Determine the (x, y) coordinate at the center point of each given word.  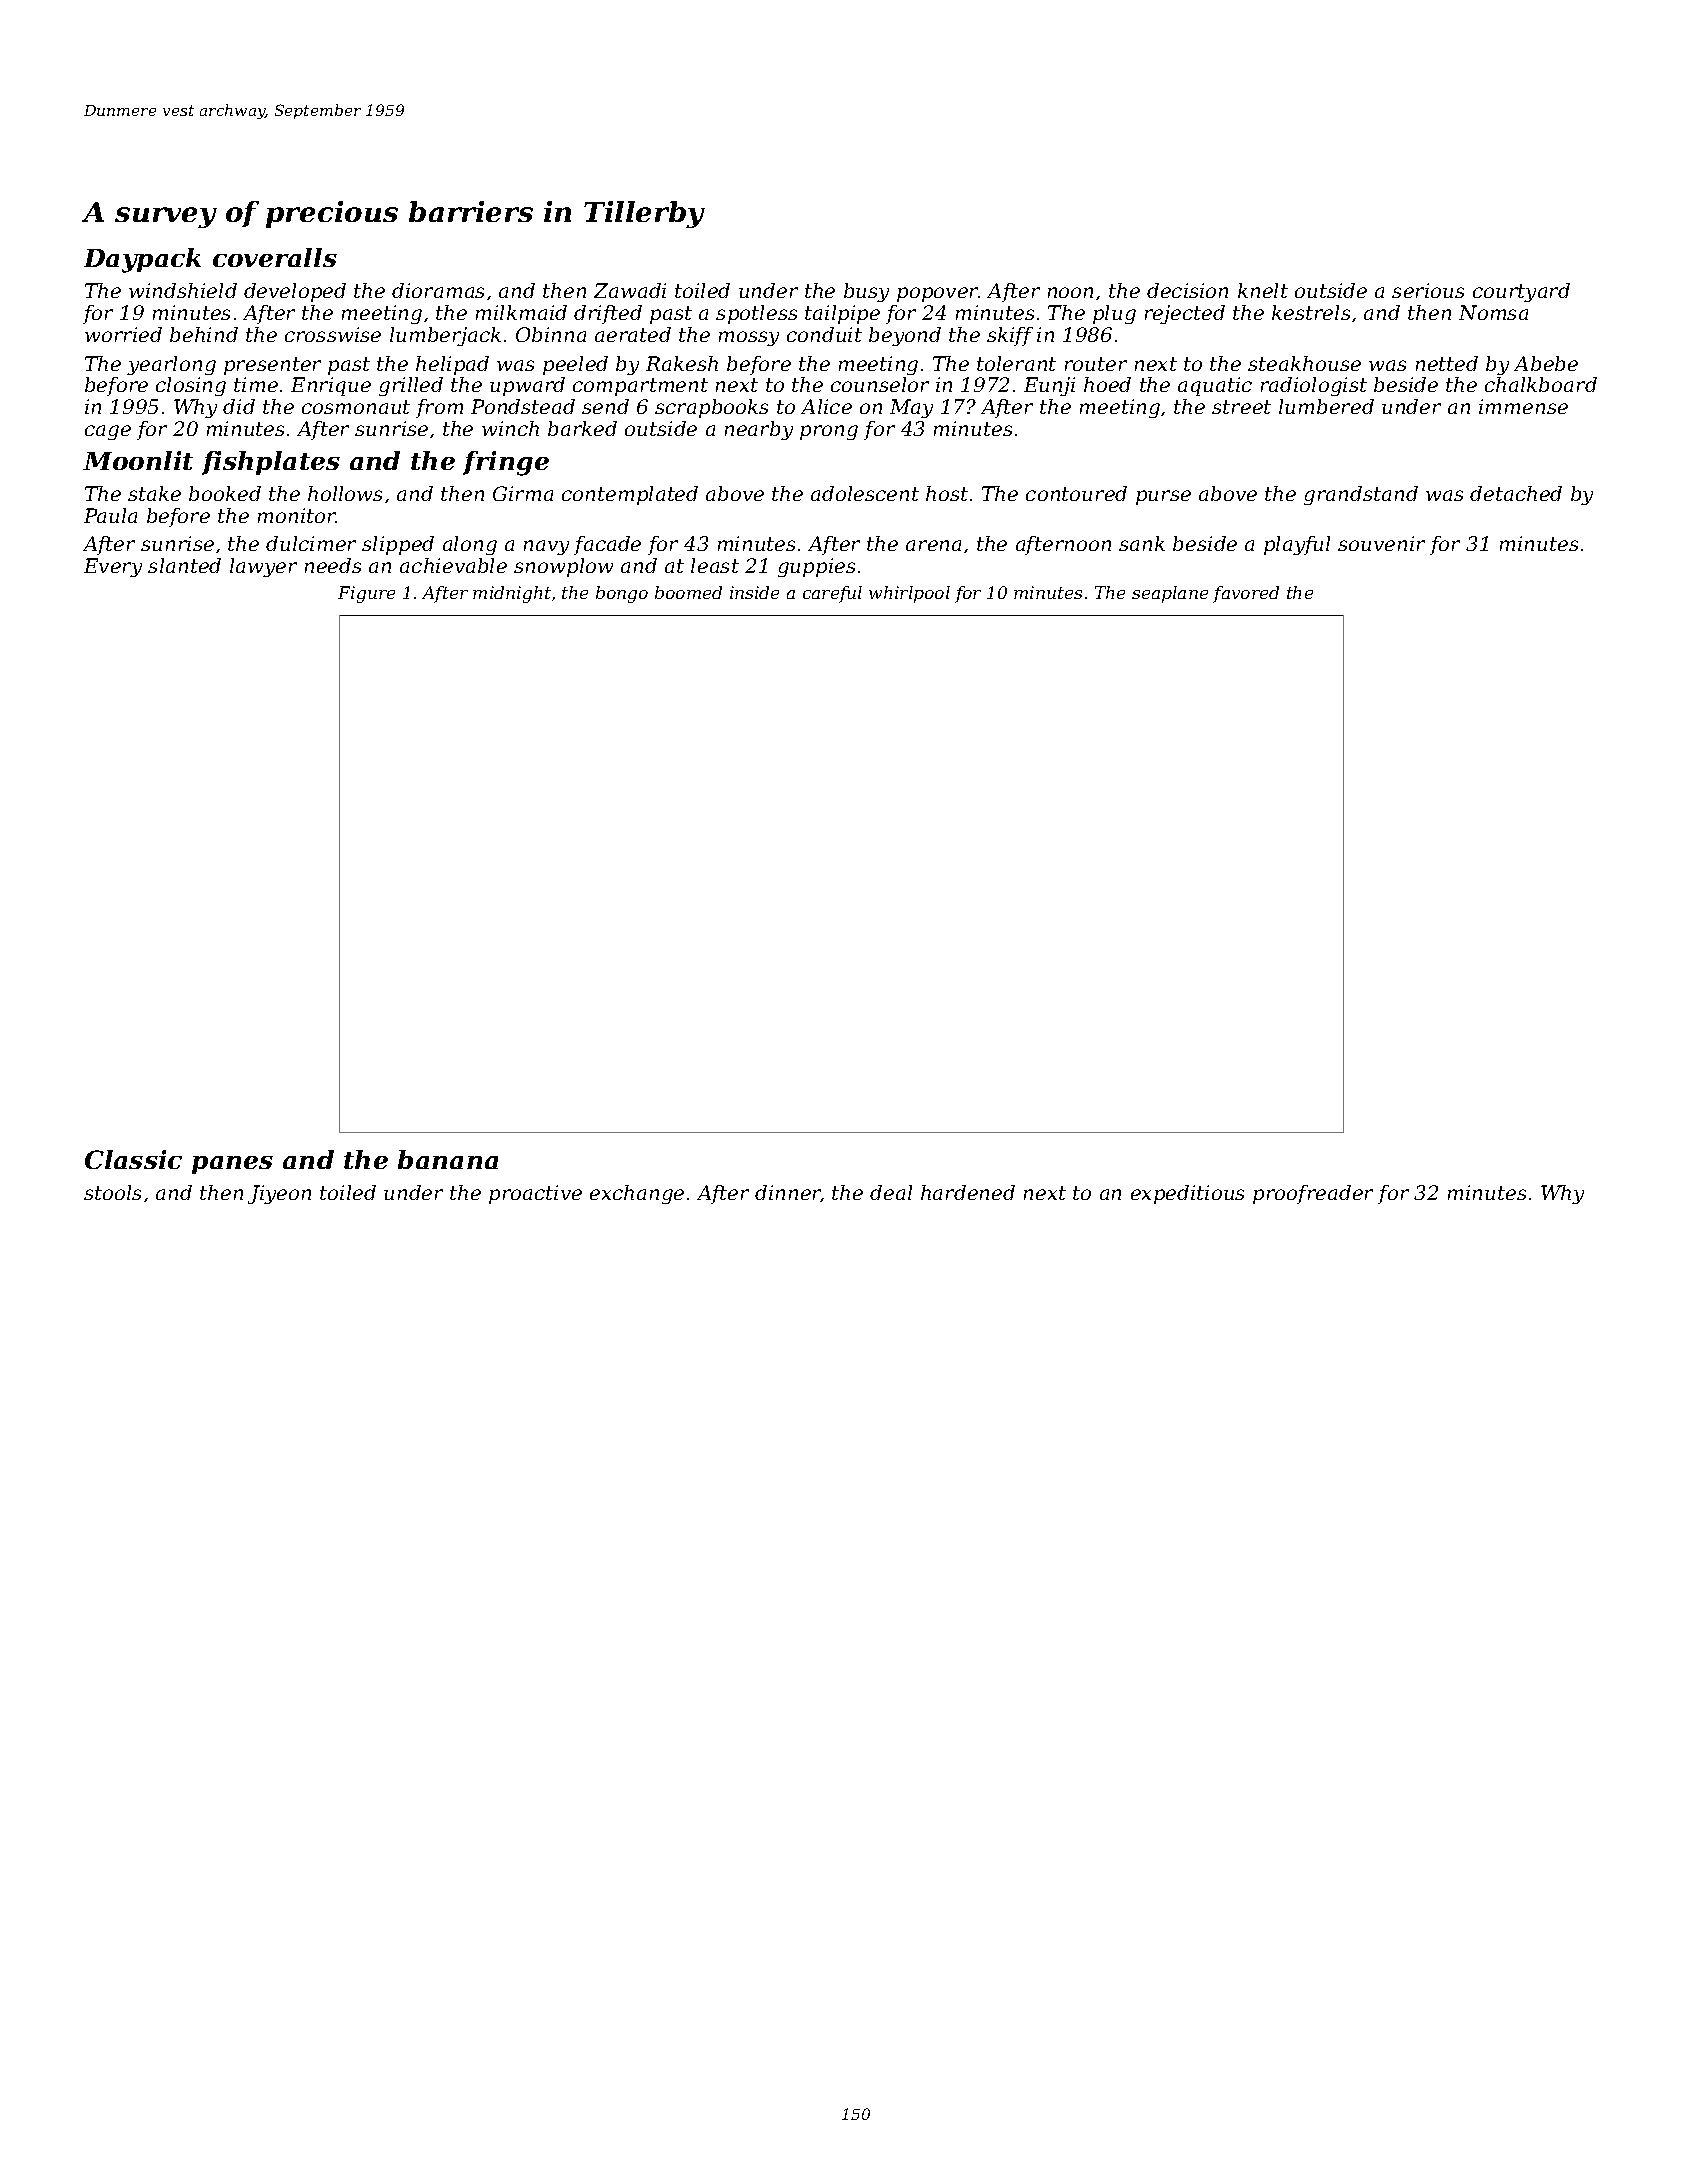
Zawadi (630, 290)
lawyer (263, 567)
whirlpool (909, 594)
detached (1516, 493)
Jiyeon (279, 1194)
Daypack (142, 260)
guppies (816, 567)
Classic (133, 1159)
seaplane (1170, 594)
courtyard (1521, 292)
